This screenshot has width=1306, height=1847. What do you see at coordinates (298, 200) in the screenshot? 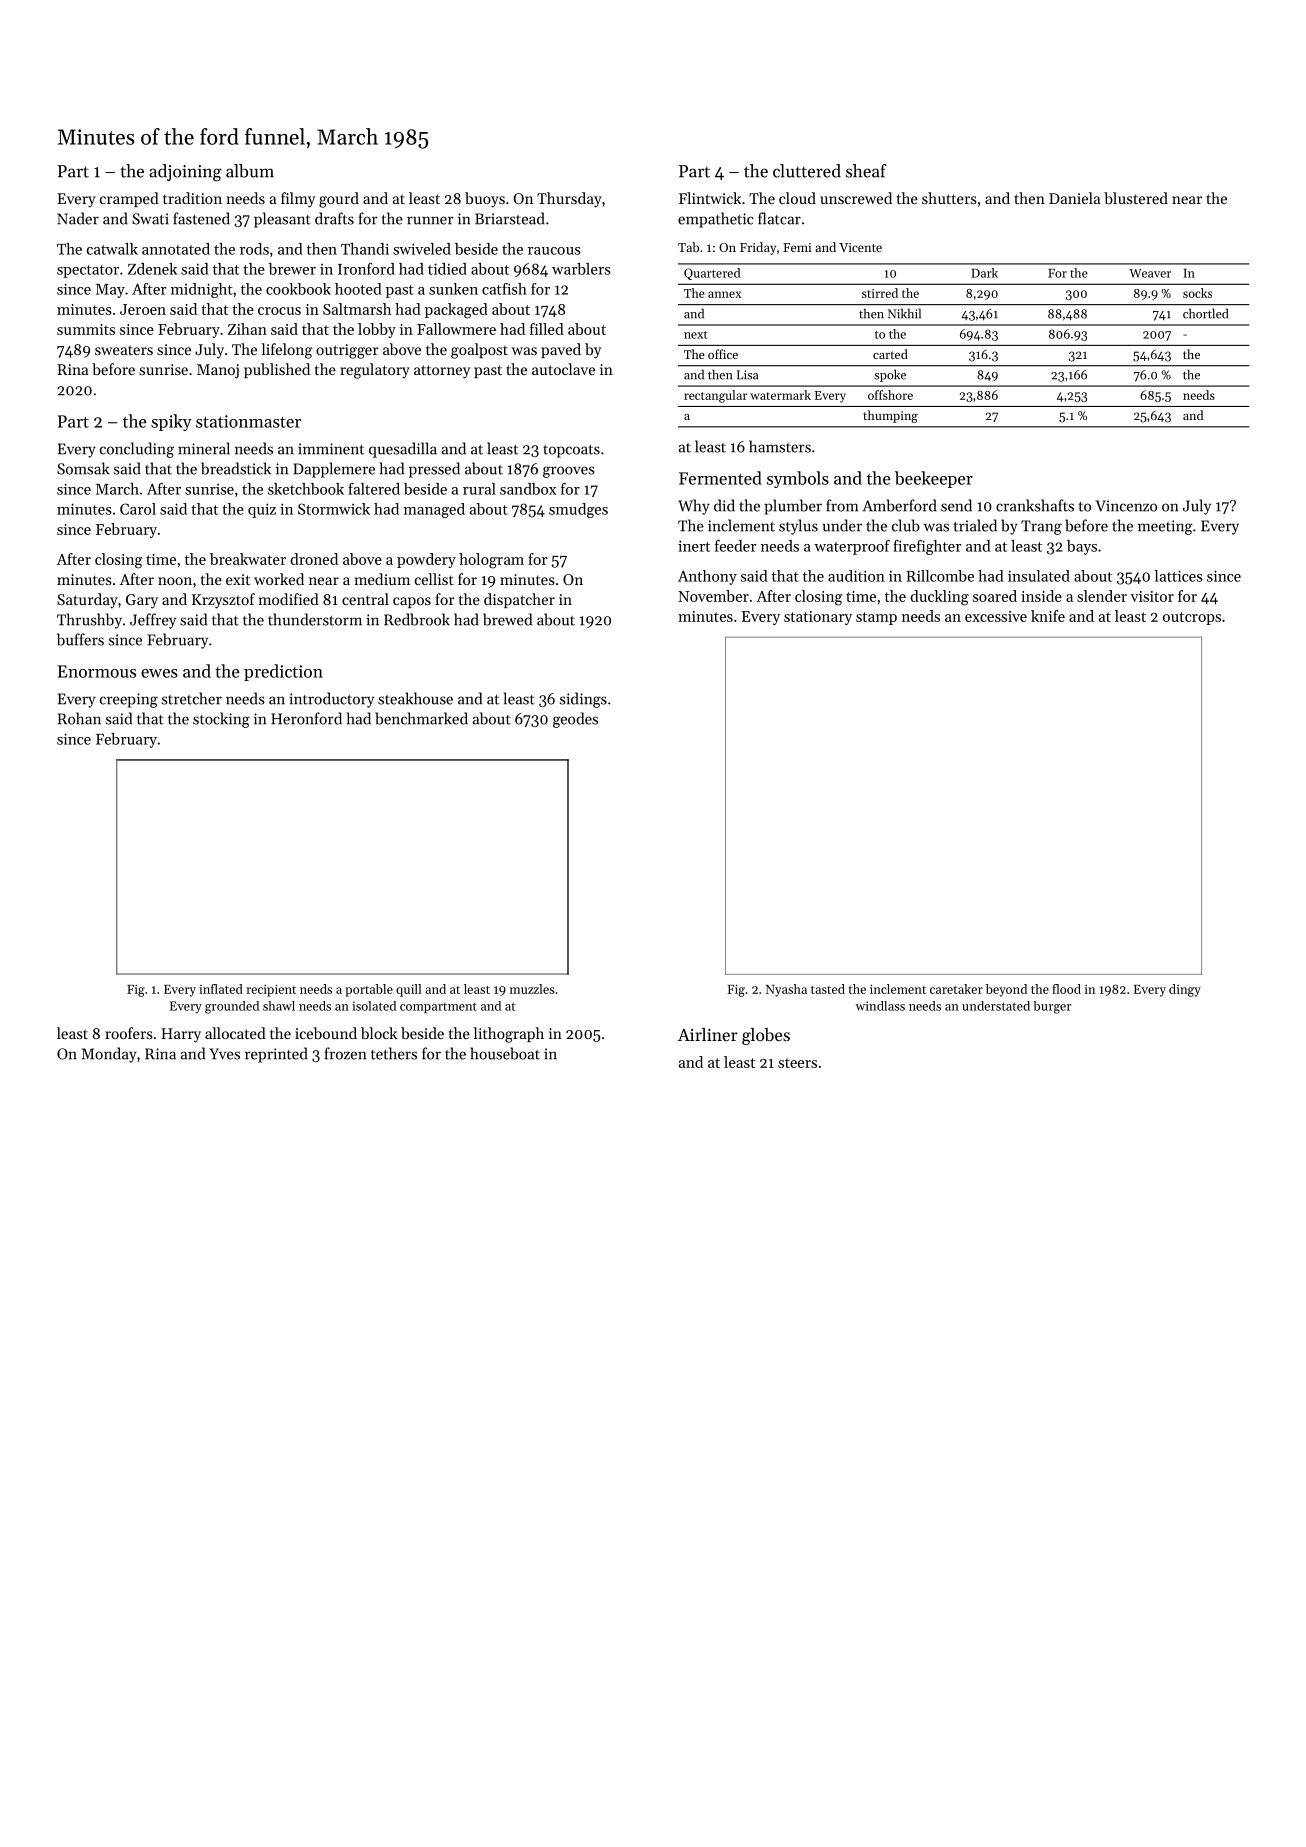
I see `filmy` at bounding box center [298, 200].
